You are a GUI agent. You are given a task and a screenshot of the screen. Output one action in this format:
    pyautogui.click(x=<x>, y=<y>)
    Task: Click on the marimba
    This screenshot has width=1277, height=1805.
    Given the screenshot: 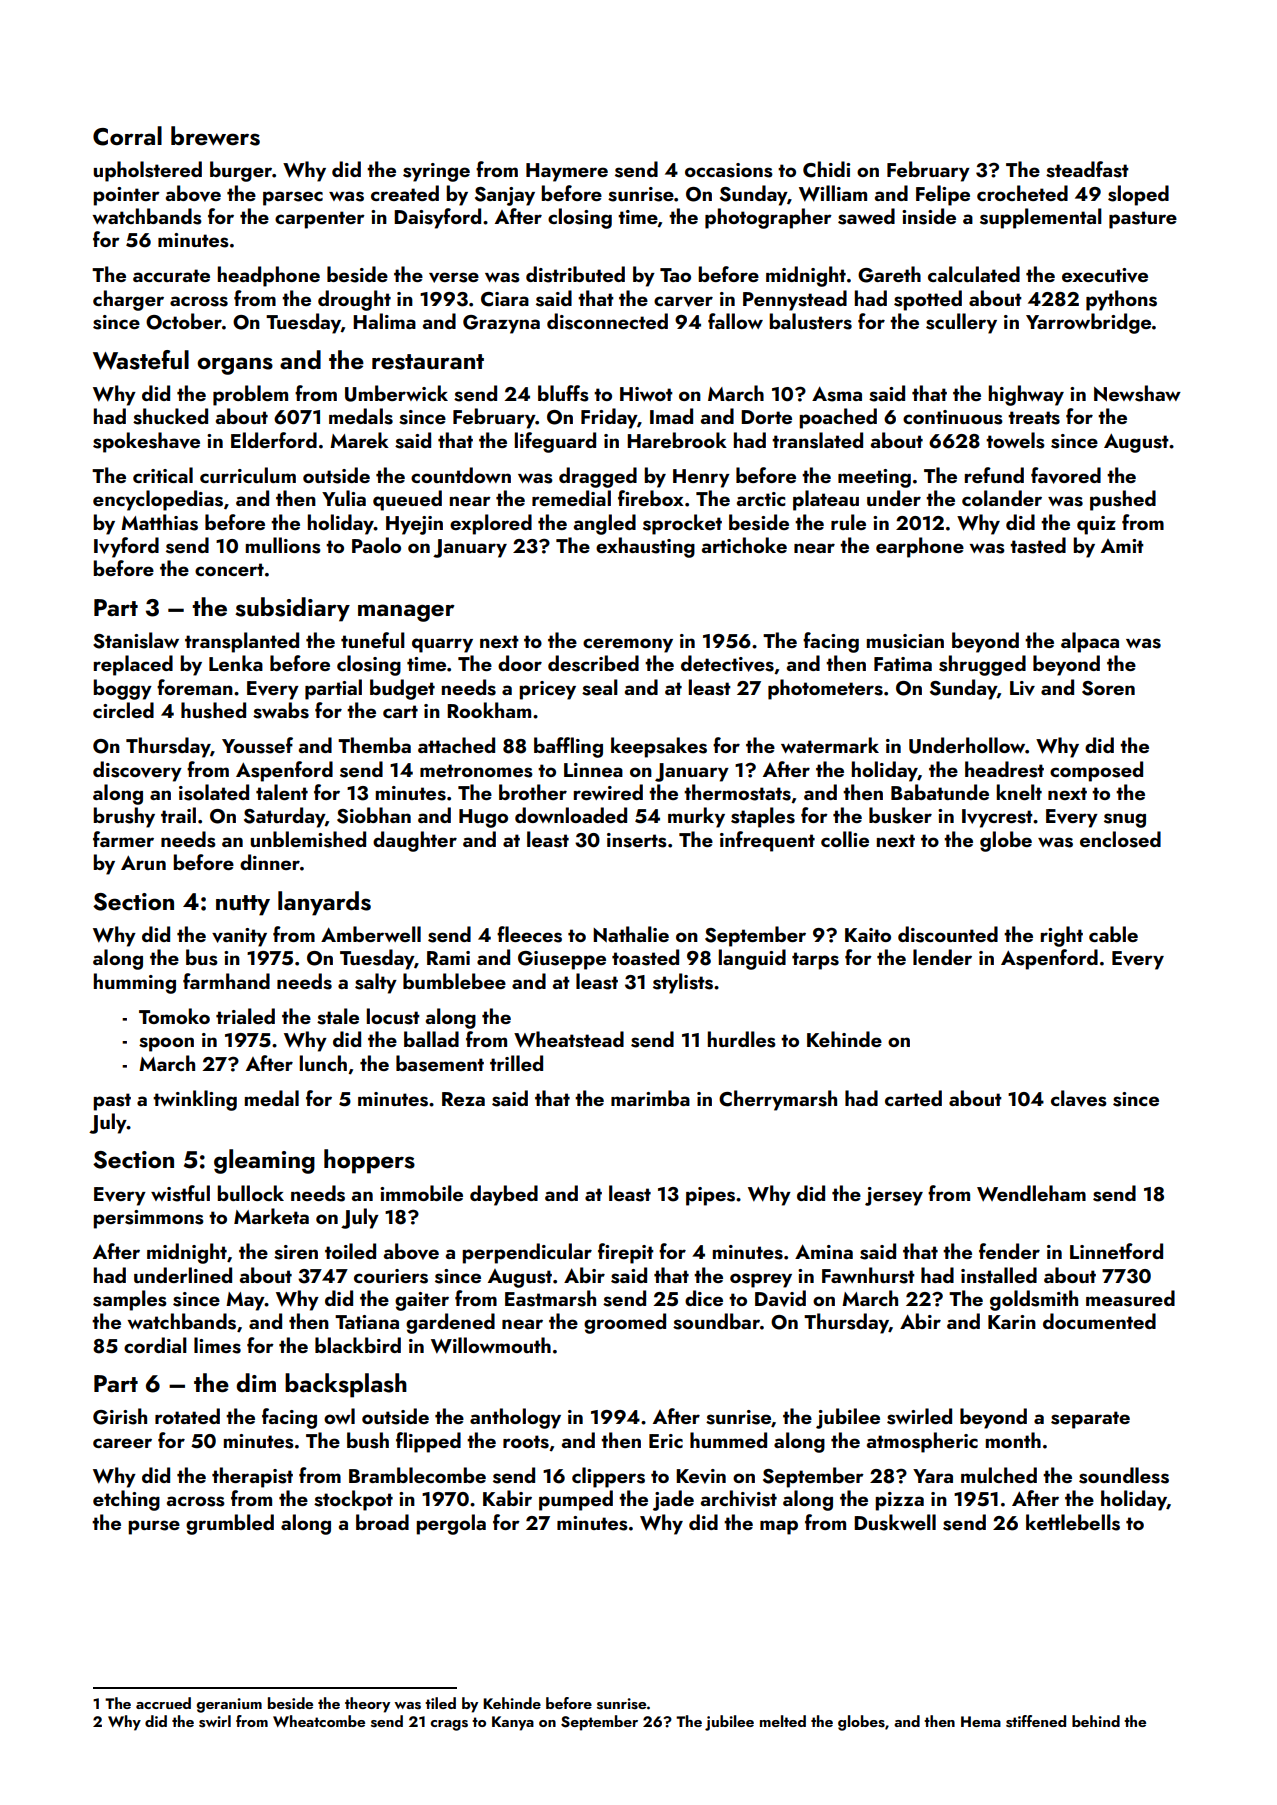 What is the action you would take?
    pyautogui.click(x=650, y=1098)
